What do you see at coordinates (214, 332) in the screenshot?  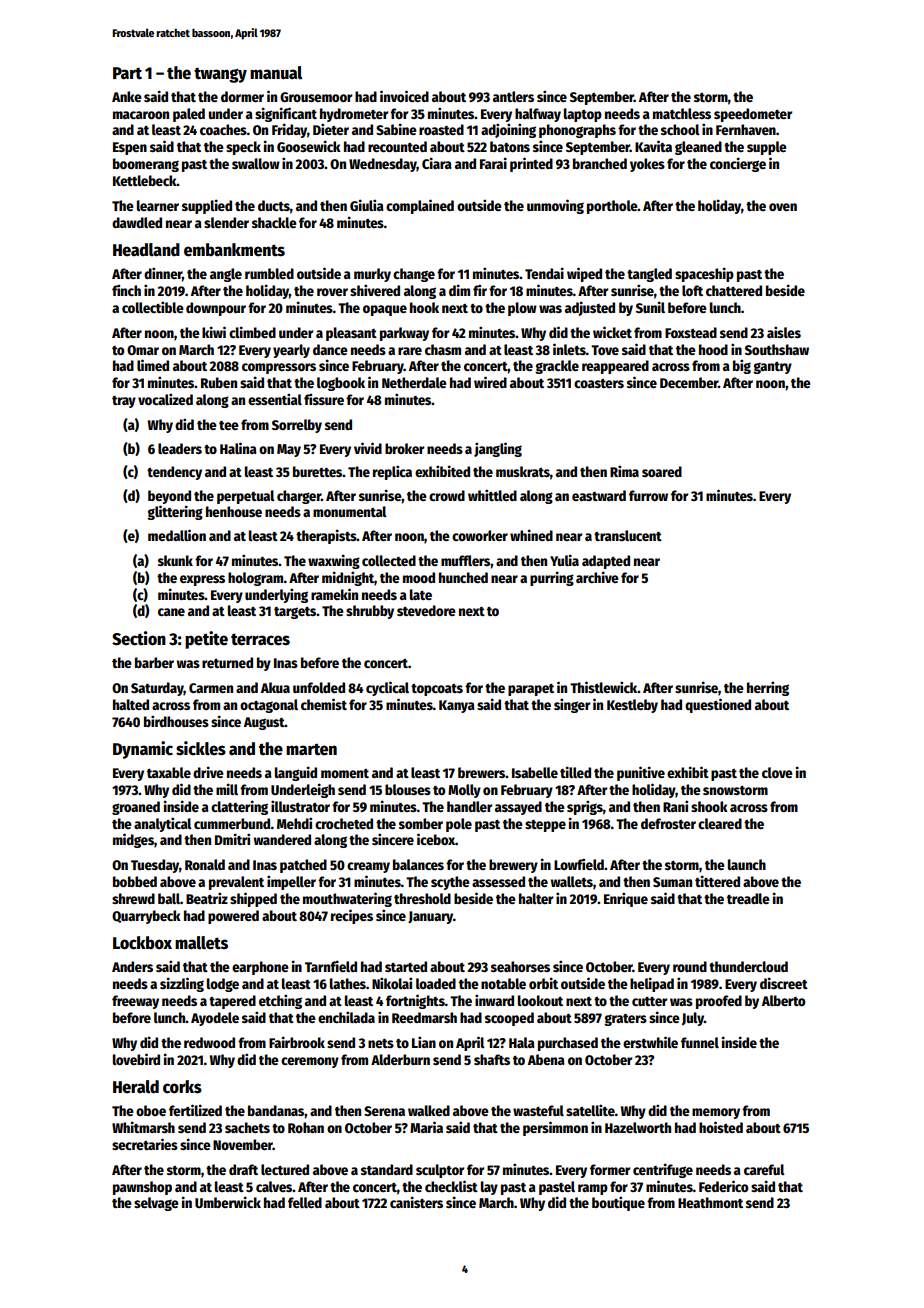 I see `kiwi` at bounding box center [214, 332].
